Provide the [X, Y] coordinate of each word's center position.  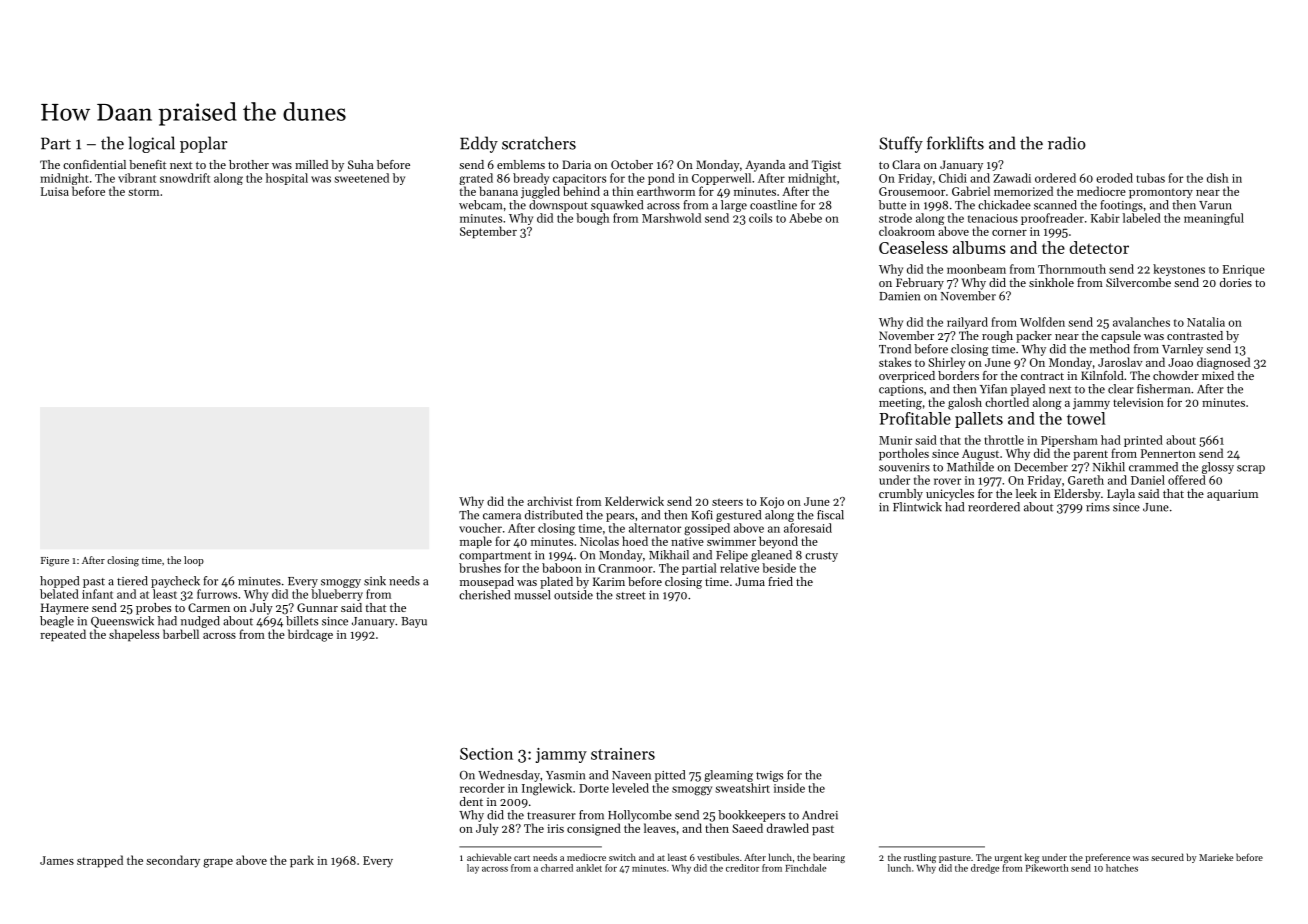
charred [557, 868]
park [302, 861]
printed [1143, 441]
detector [1099, 247]
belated [59, 594]
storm [143, 192]
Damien [899, 296]
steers [727, 502]
